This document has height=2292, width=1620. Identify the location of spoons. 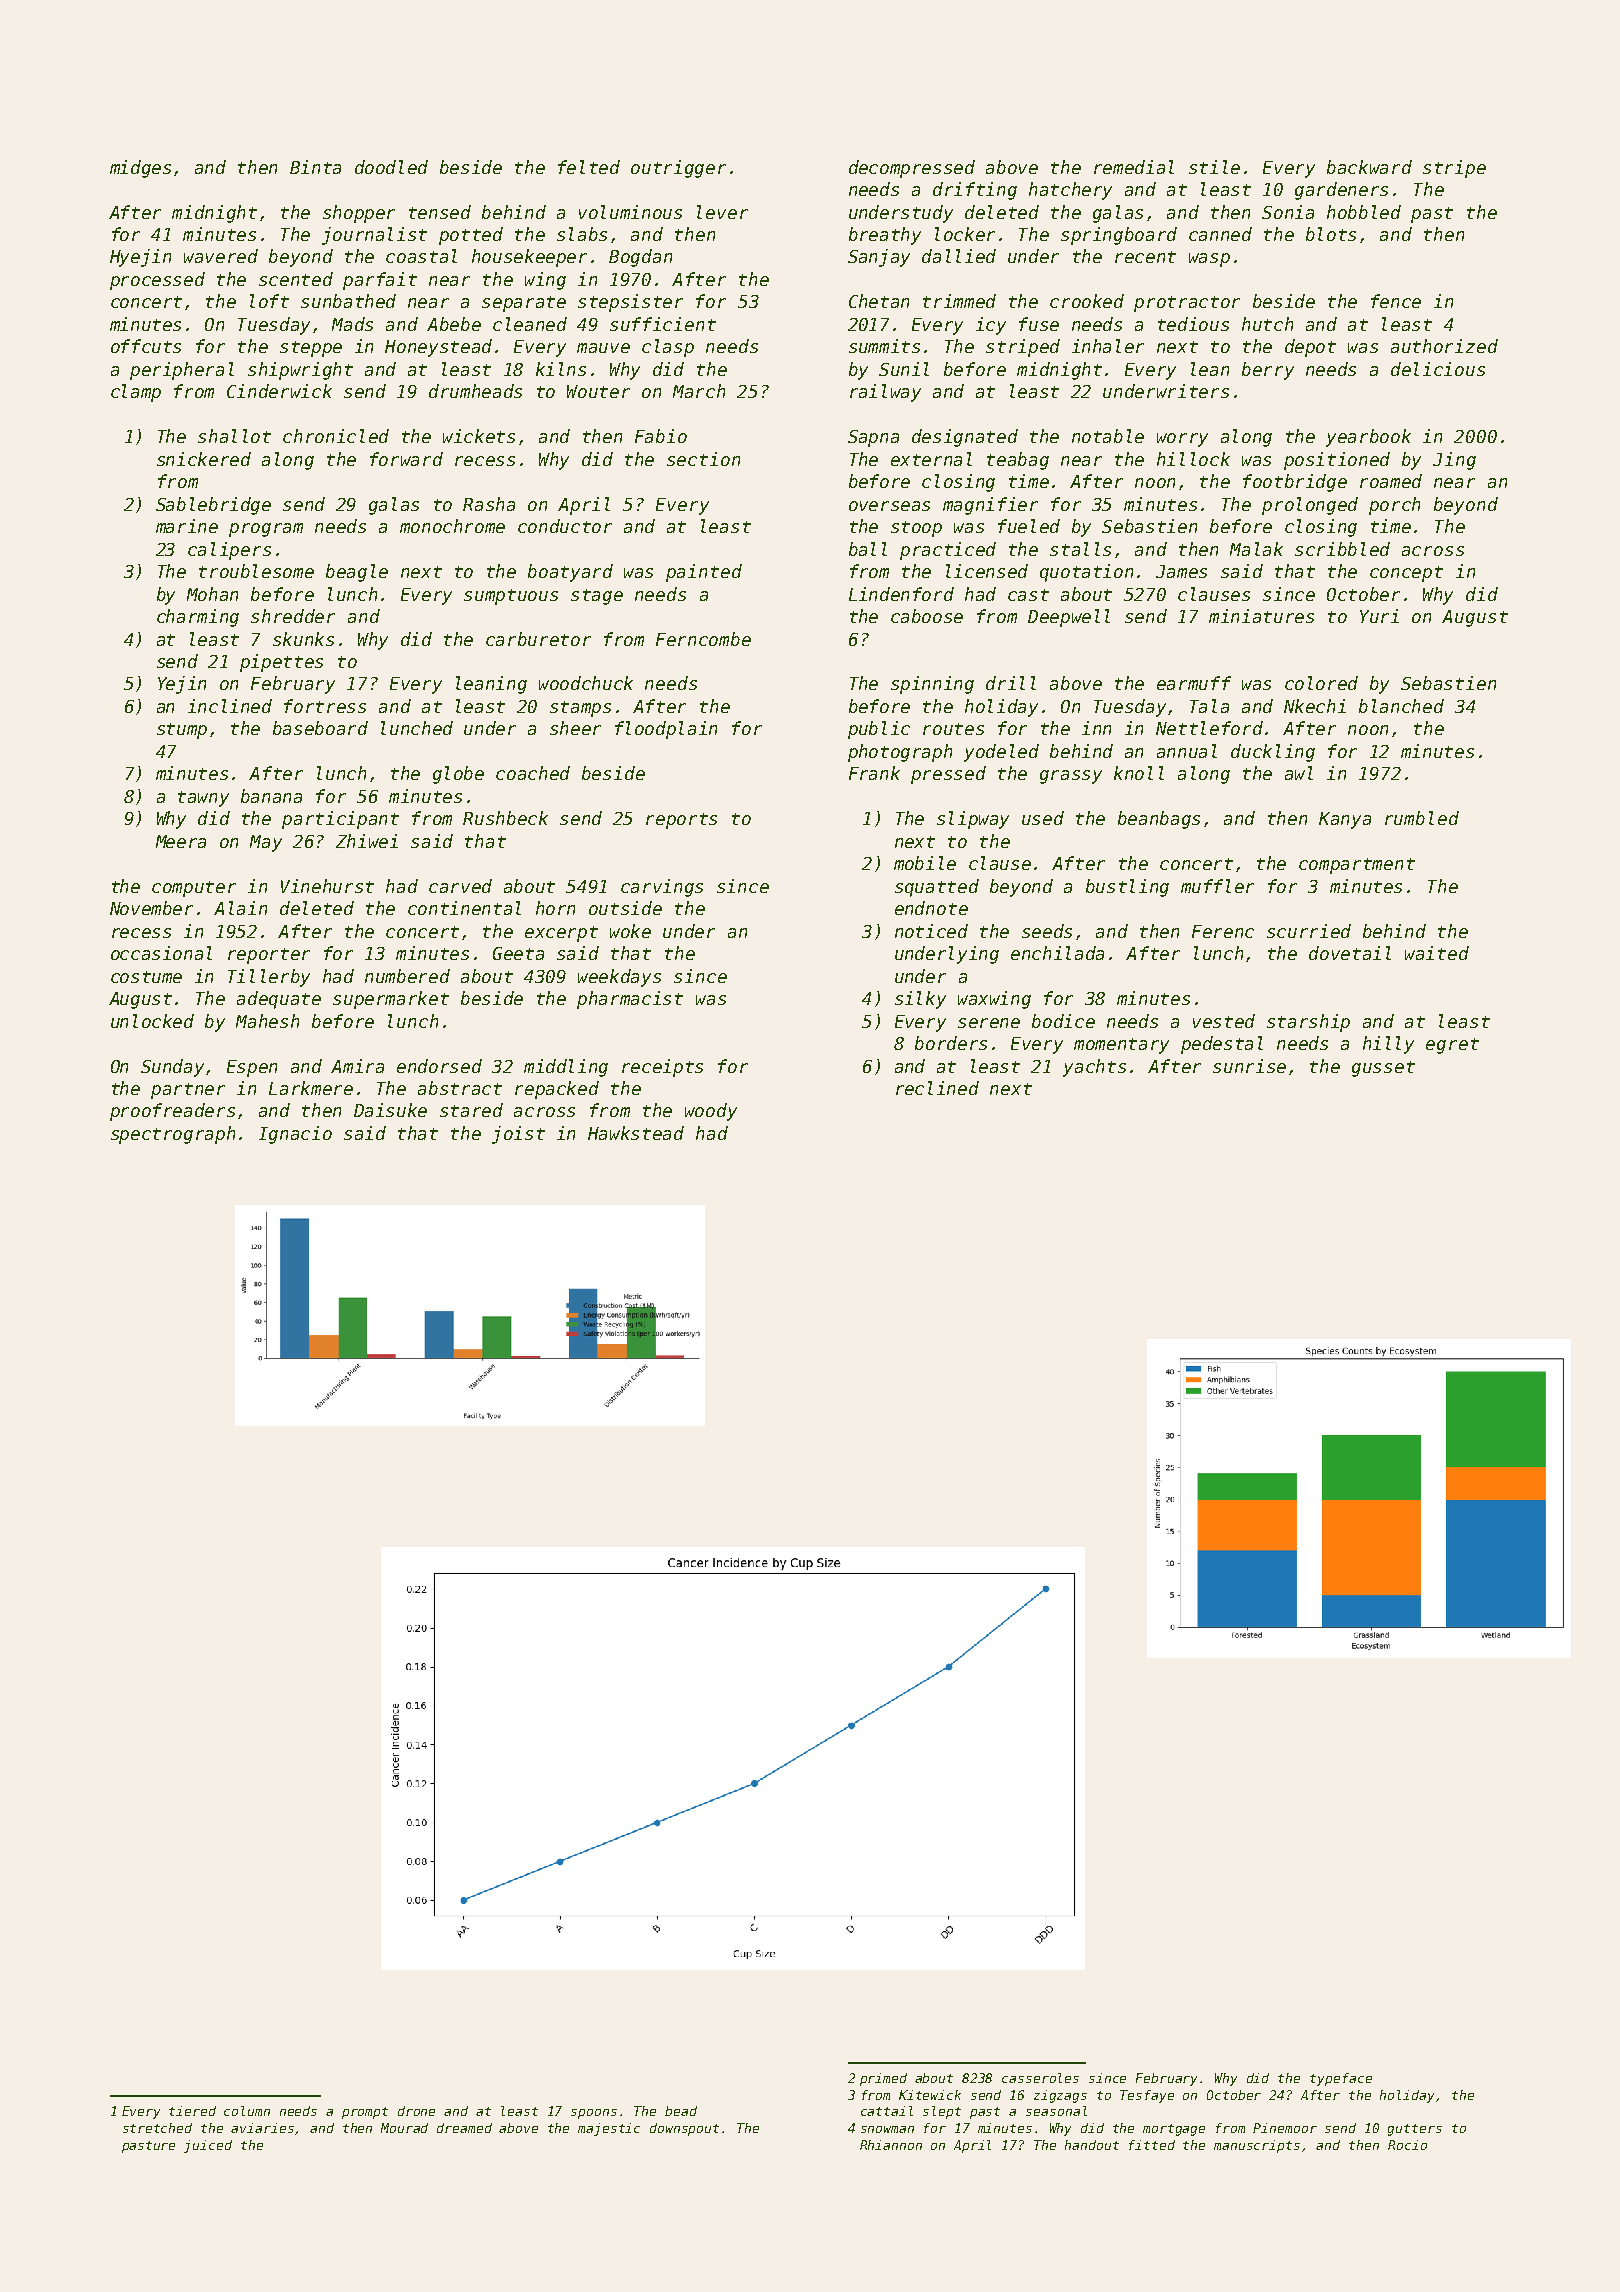
(594, 2114).
